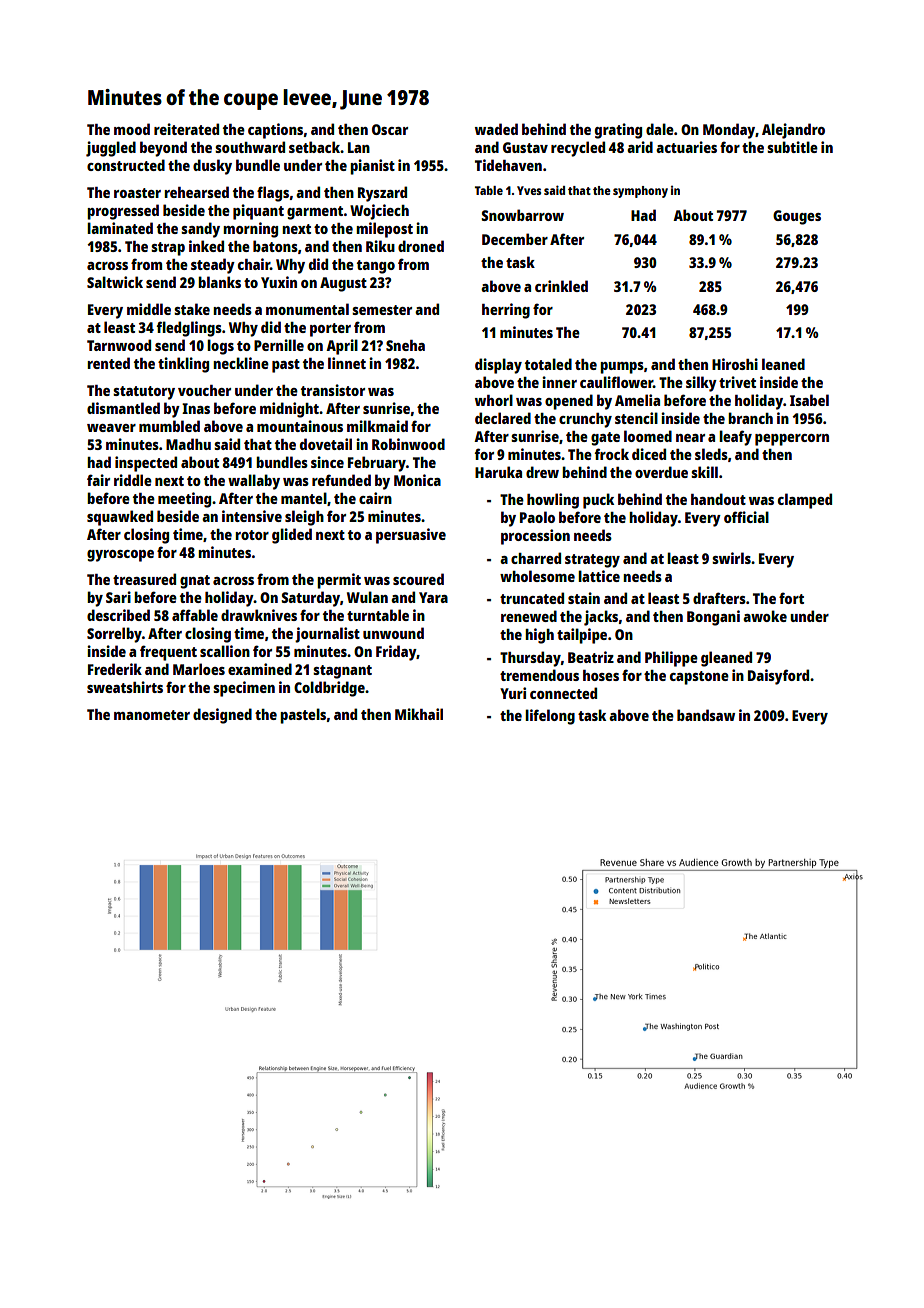 This page has height=1308, width=924. What do you see at coordinates (735, 438) in the page?
I see `leafy` at bounding box center [735, 438].
